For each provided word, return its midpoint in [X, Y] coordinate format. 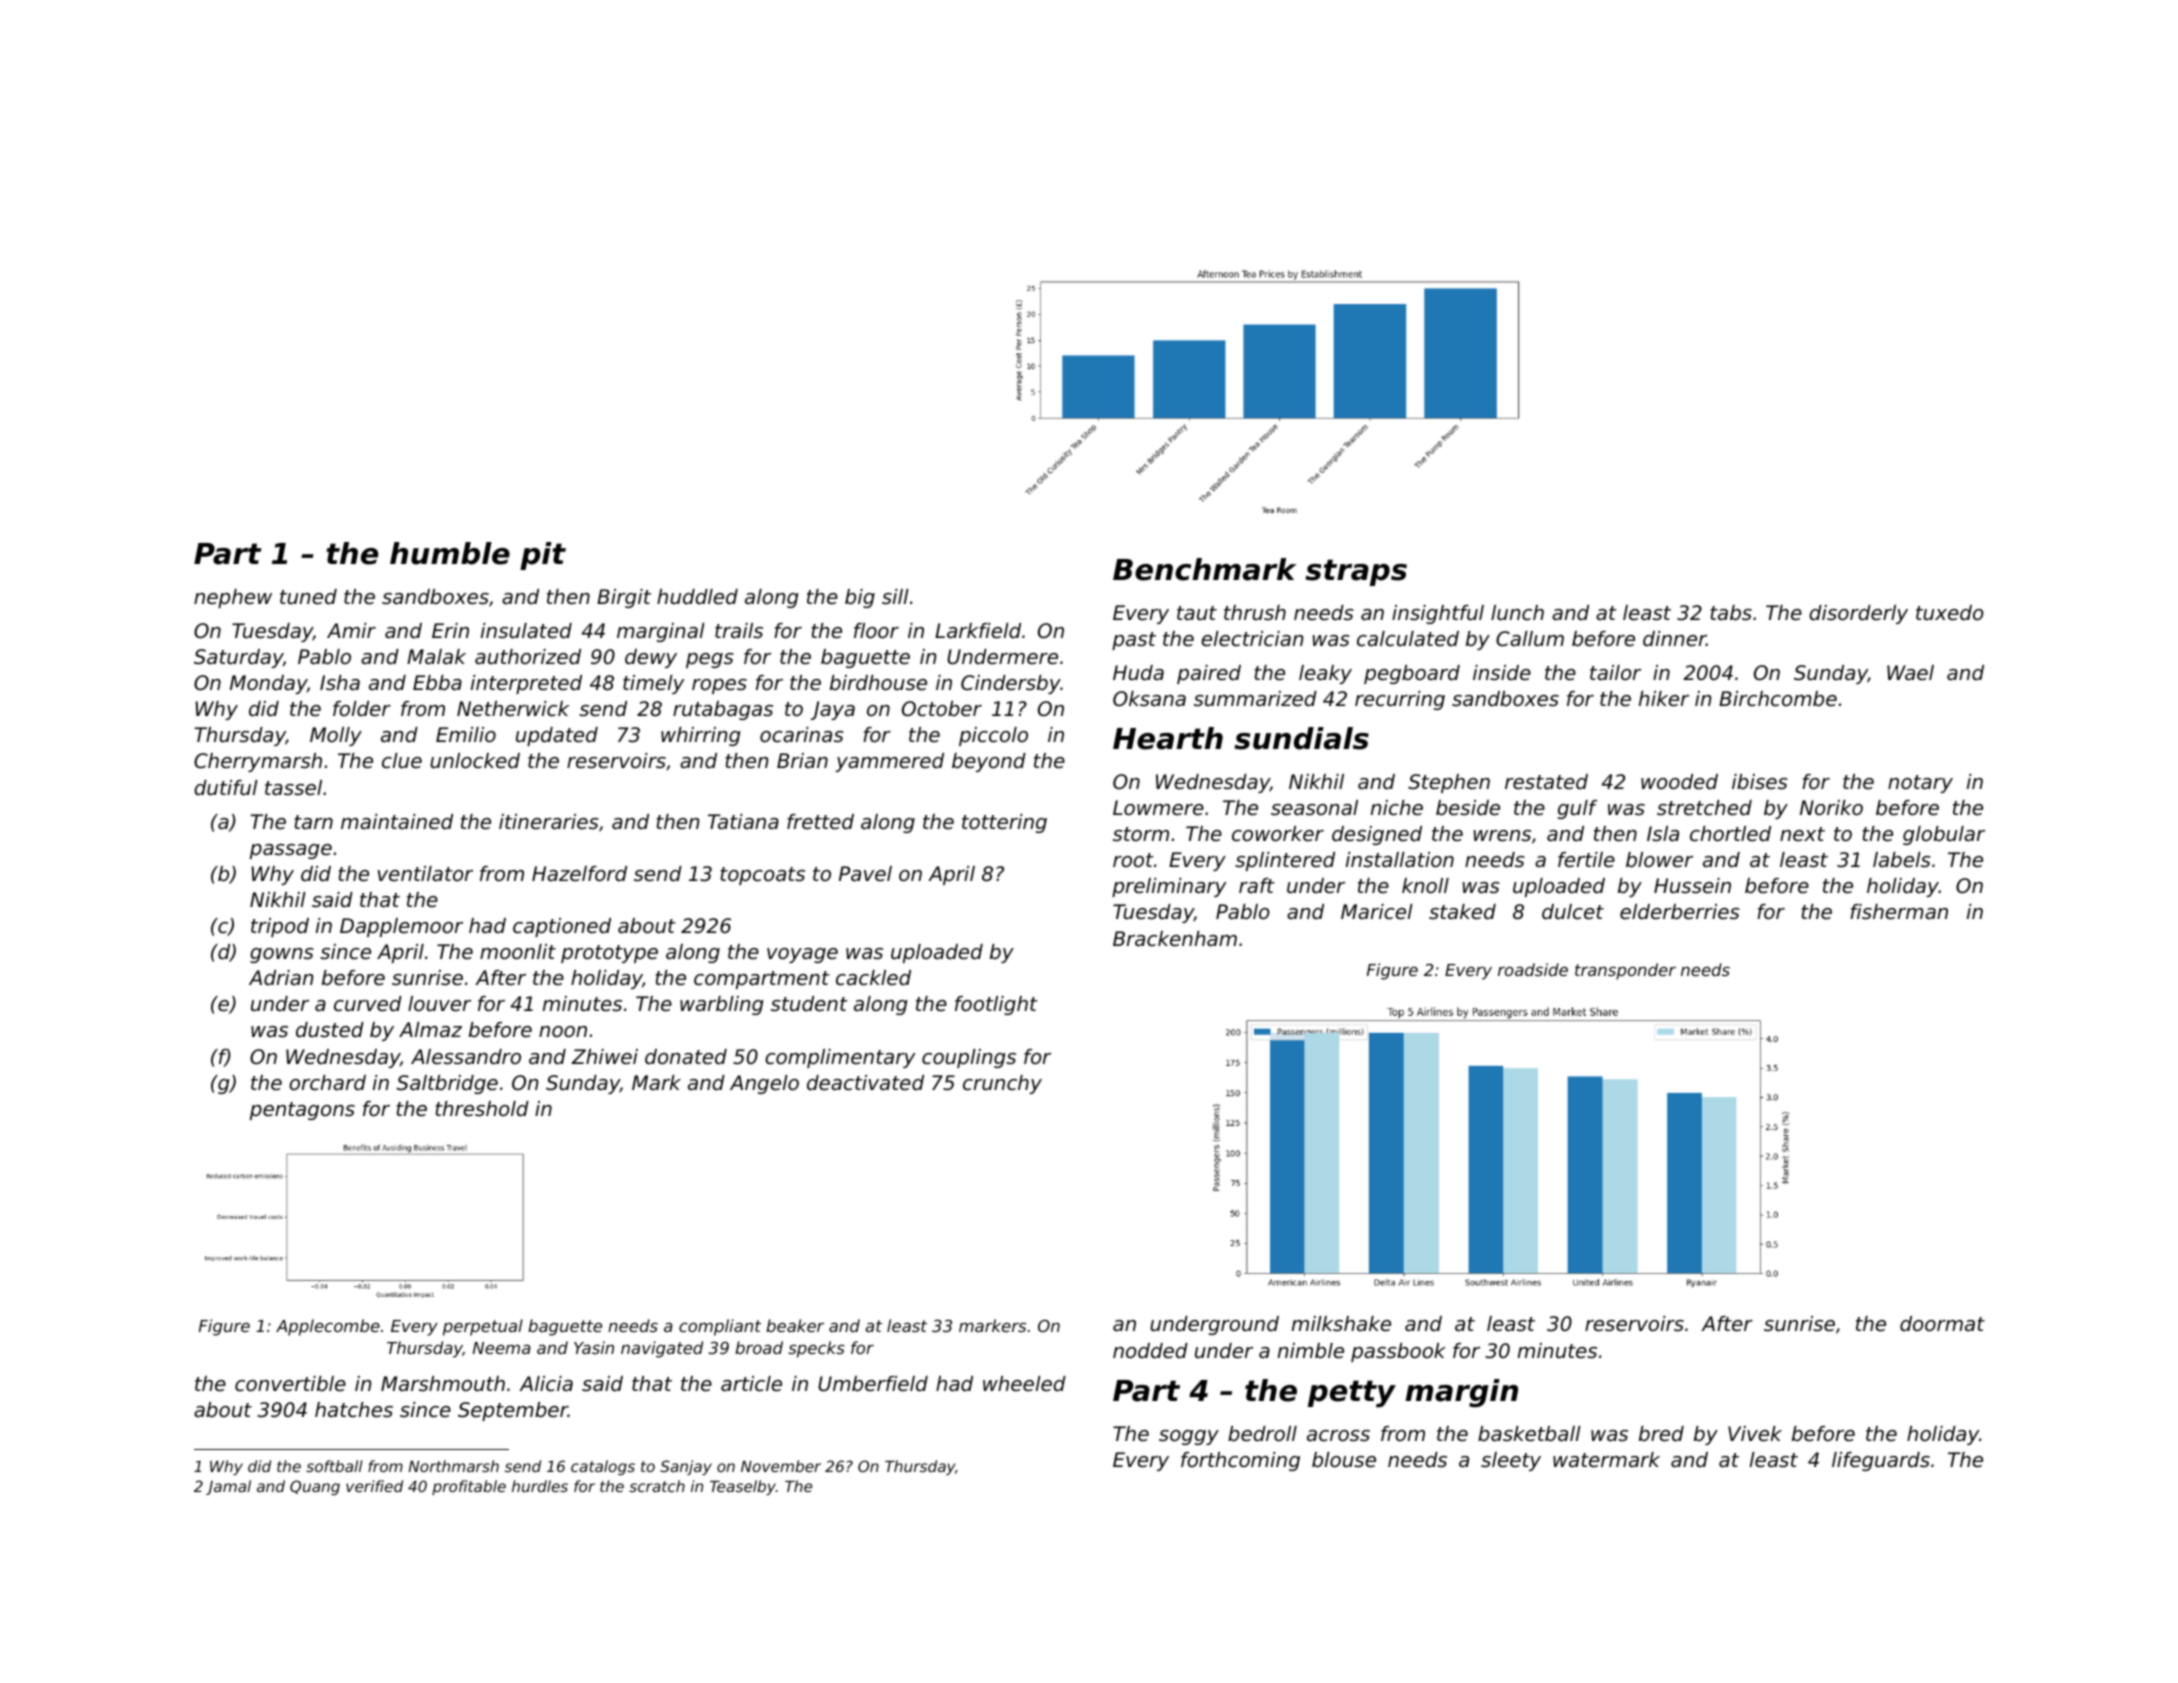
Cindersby [1011, 684]
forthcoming [1240, 1461]
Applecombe [328, 1327]
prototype [609, 954]
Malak [436, 656]
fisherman [1899, 912]
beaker [795, 1325]
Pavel [865, 874]
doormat [1942, 1324]
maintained [397, 822]
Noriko [1831, 808]
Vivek [1755, 1434]
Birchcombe [1778, 699]
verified [374, 1486]
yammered [889, 762]
